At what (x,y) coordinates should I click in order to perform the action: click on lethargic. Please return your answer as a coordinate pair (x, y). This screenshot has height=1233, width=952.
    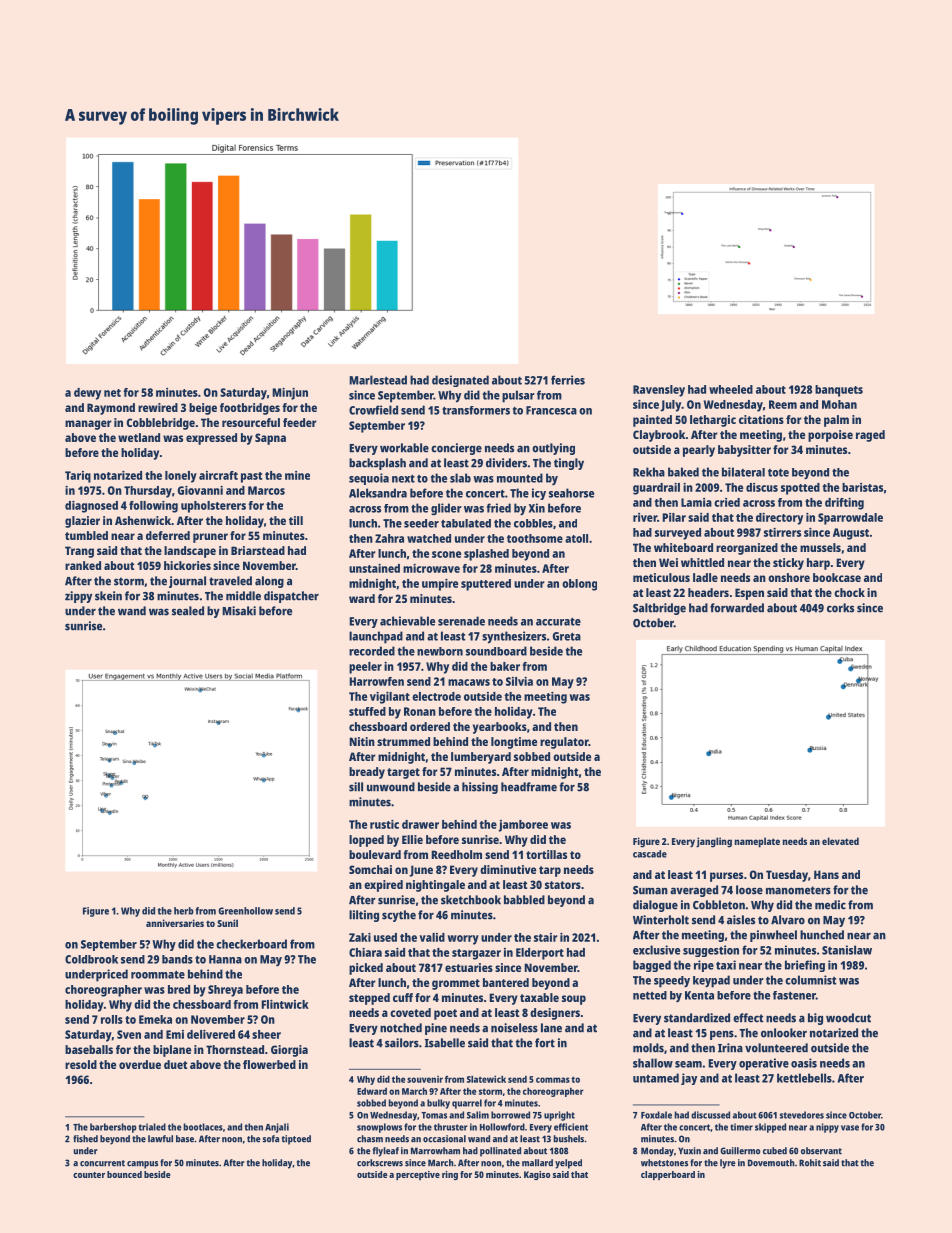
    Looking at the image, I should click on (713, 421).
